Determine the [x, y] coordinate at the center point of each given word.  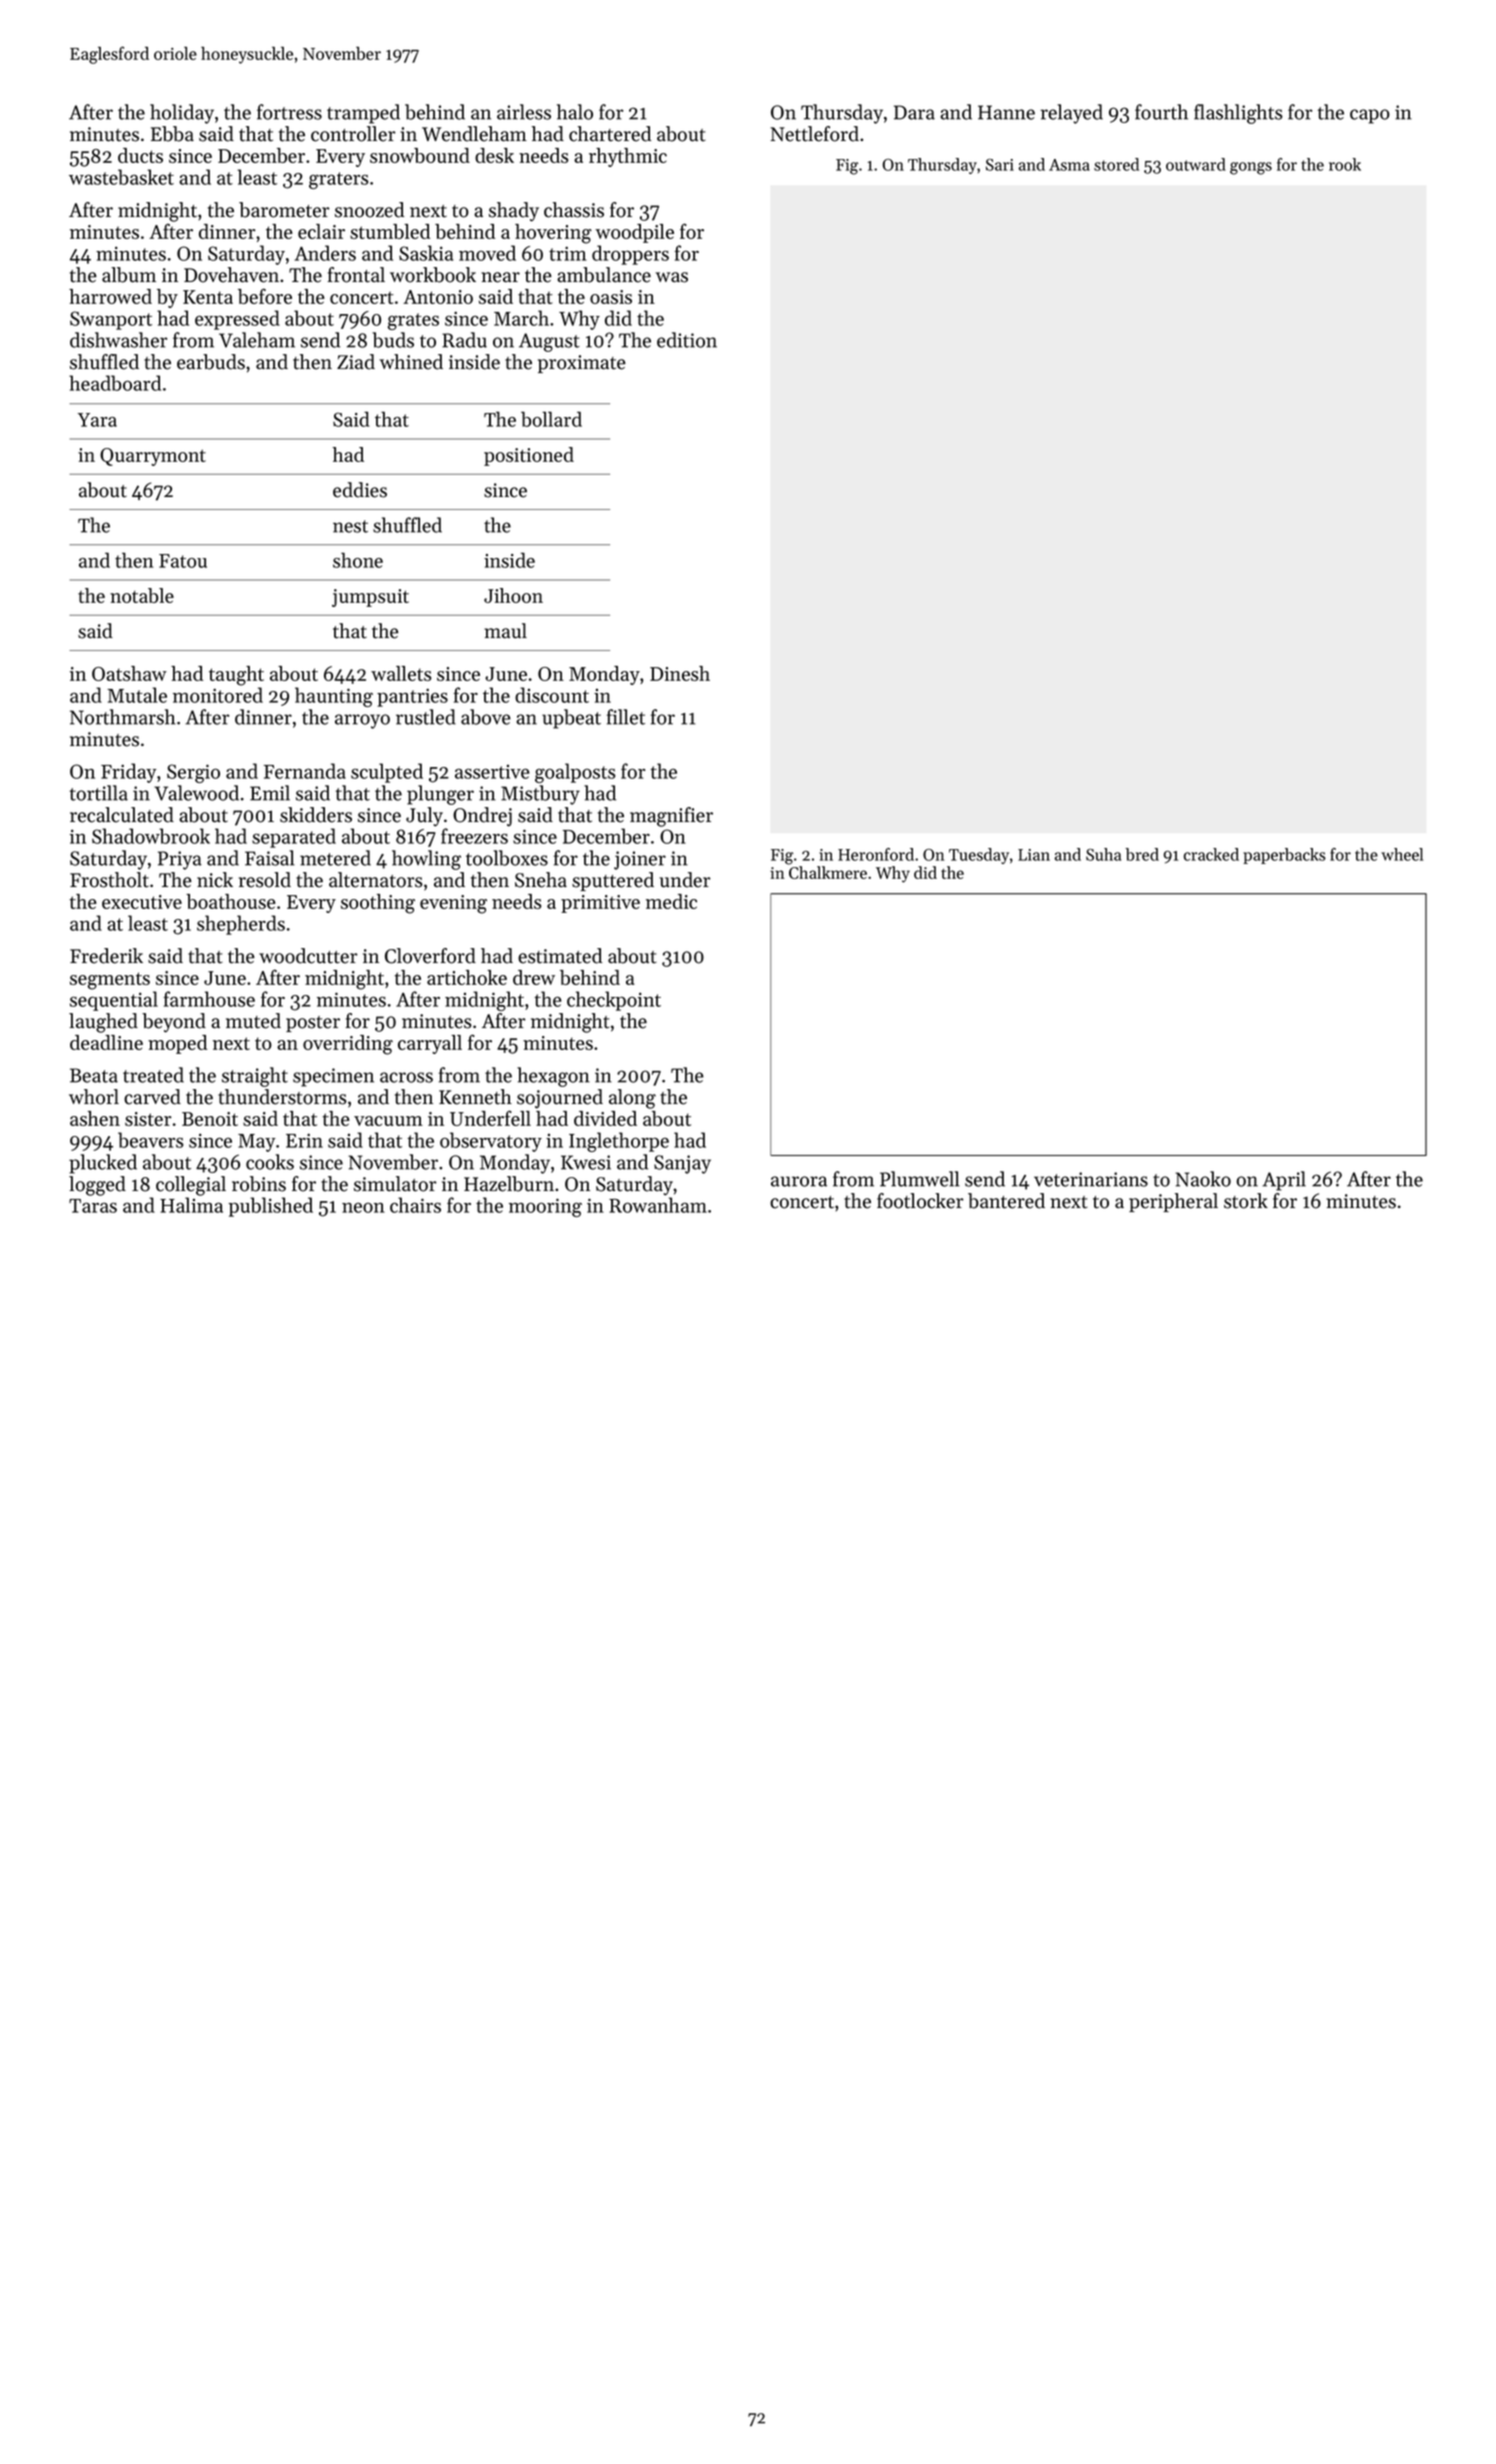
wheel [1402, 854]
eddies [360, 490]
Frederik [106, 956]
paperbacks [1284, 856]
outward [1196, 164]
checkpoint [614, 1001]
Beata [94, 1075]
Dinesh [680, 673]
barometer [284, 210]
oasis [611, 297]
